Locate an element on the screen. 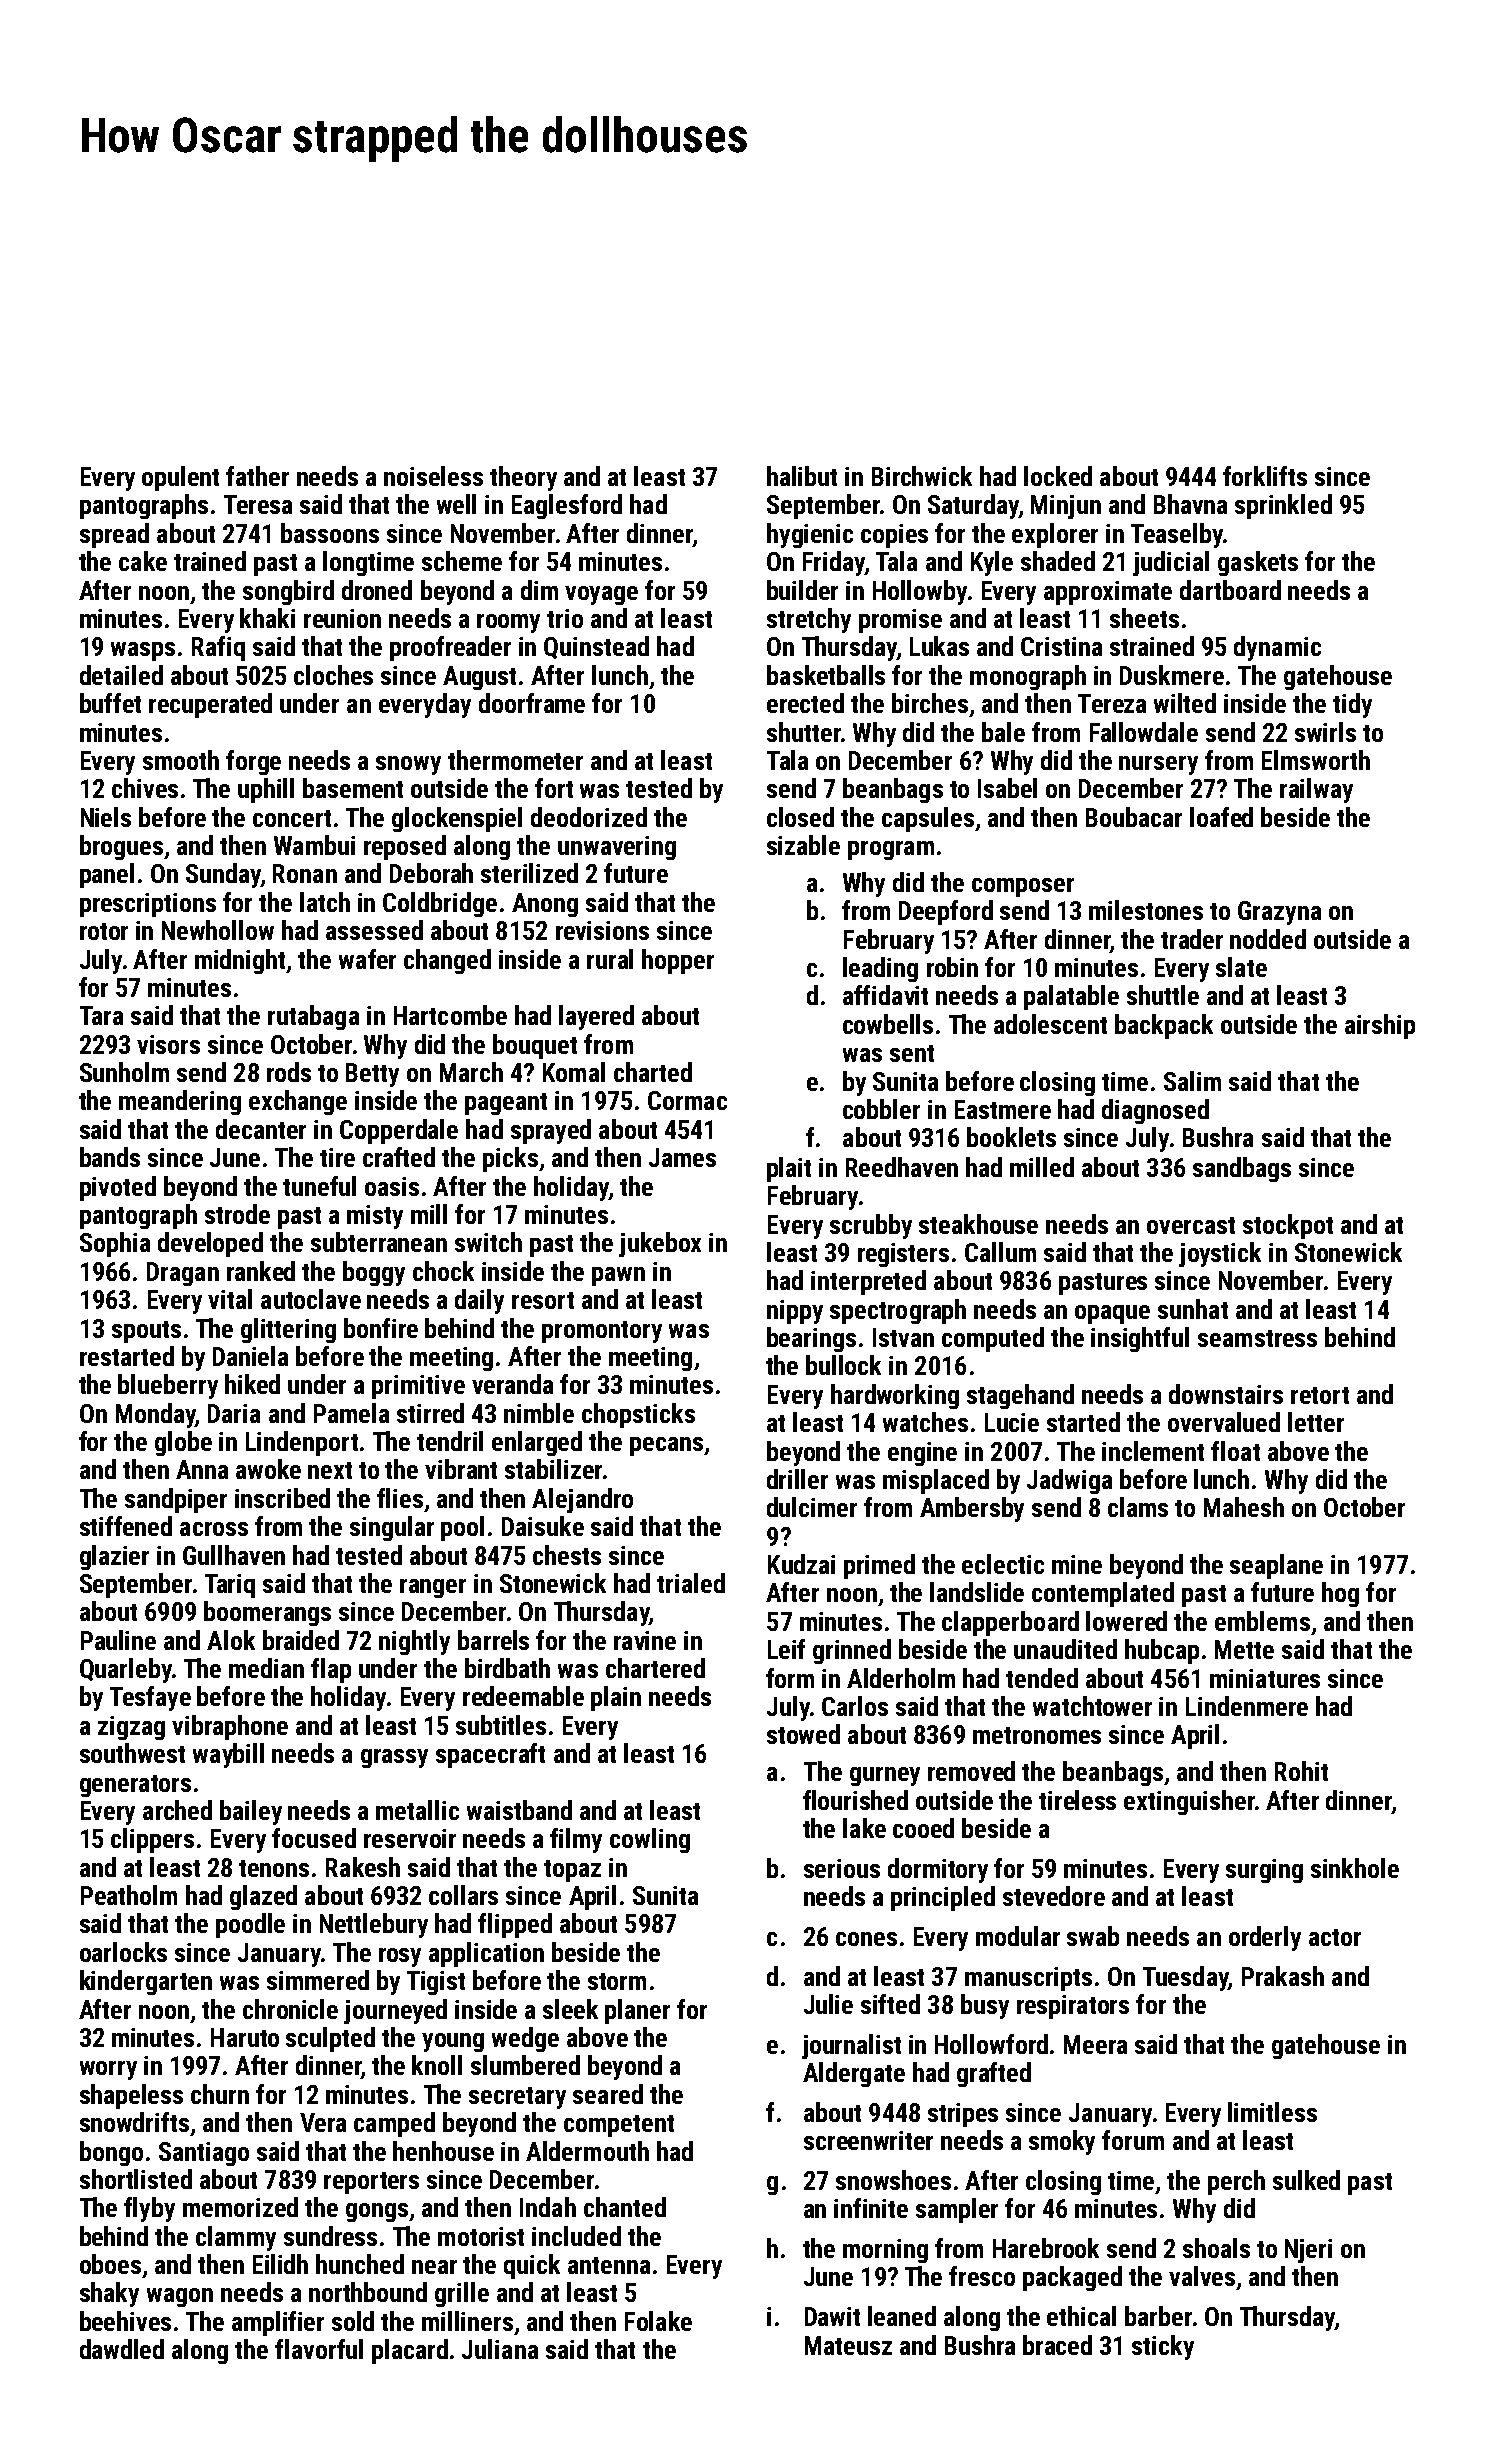  competent is located at coordinates (619, 2126).
